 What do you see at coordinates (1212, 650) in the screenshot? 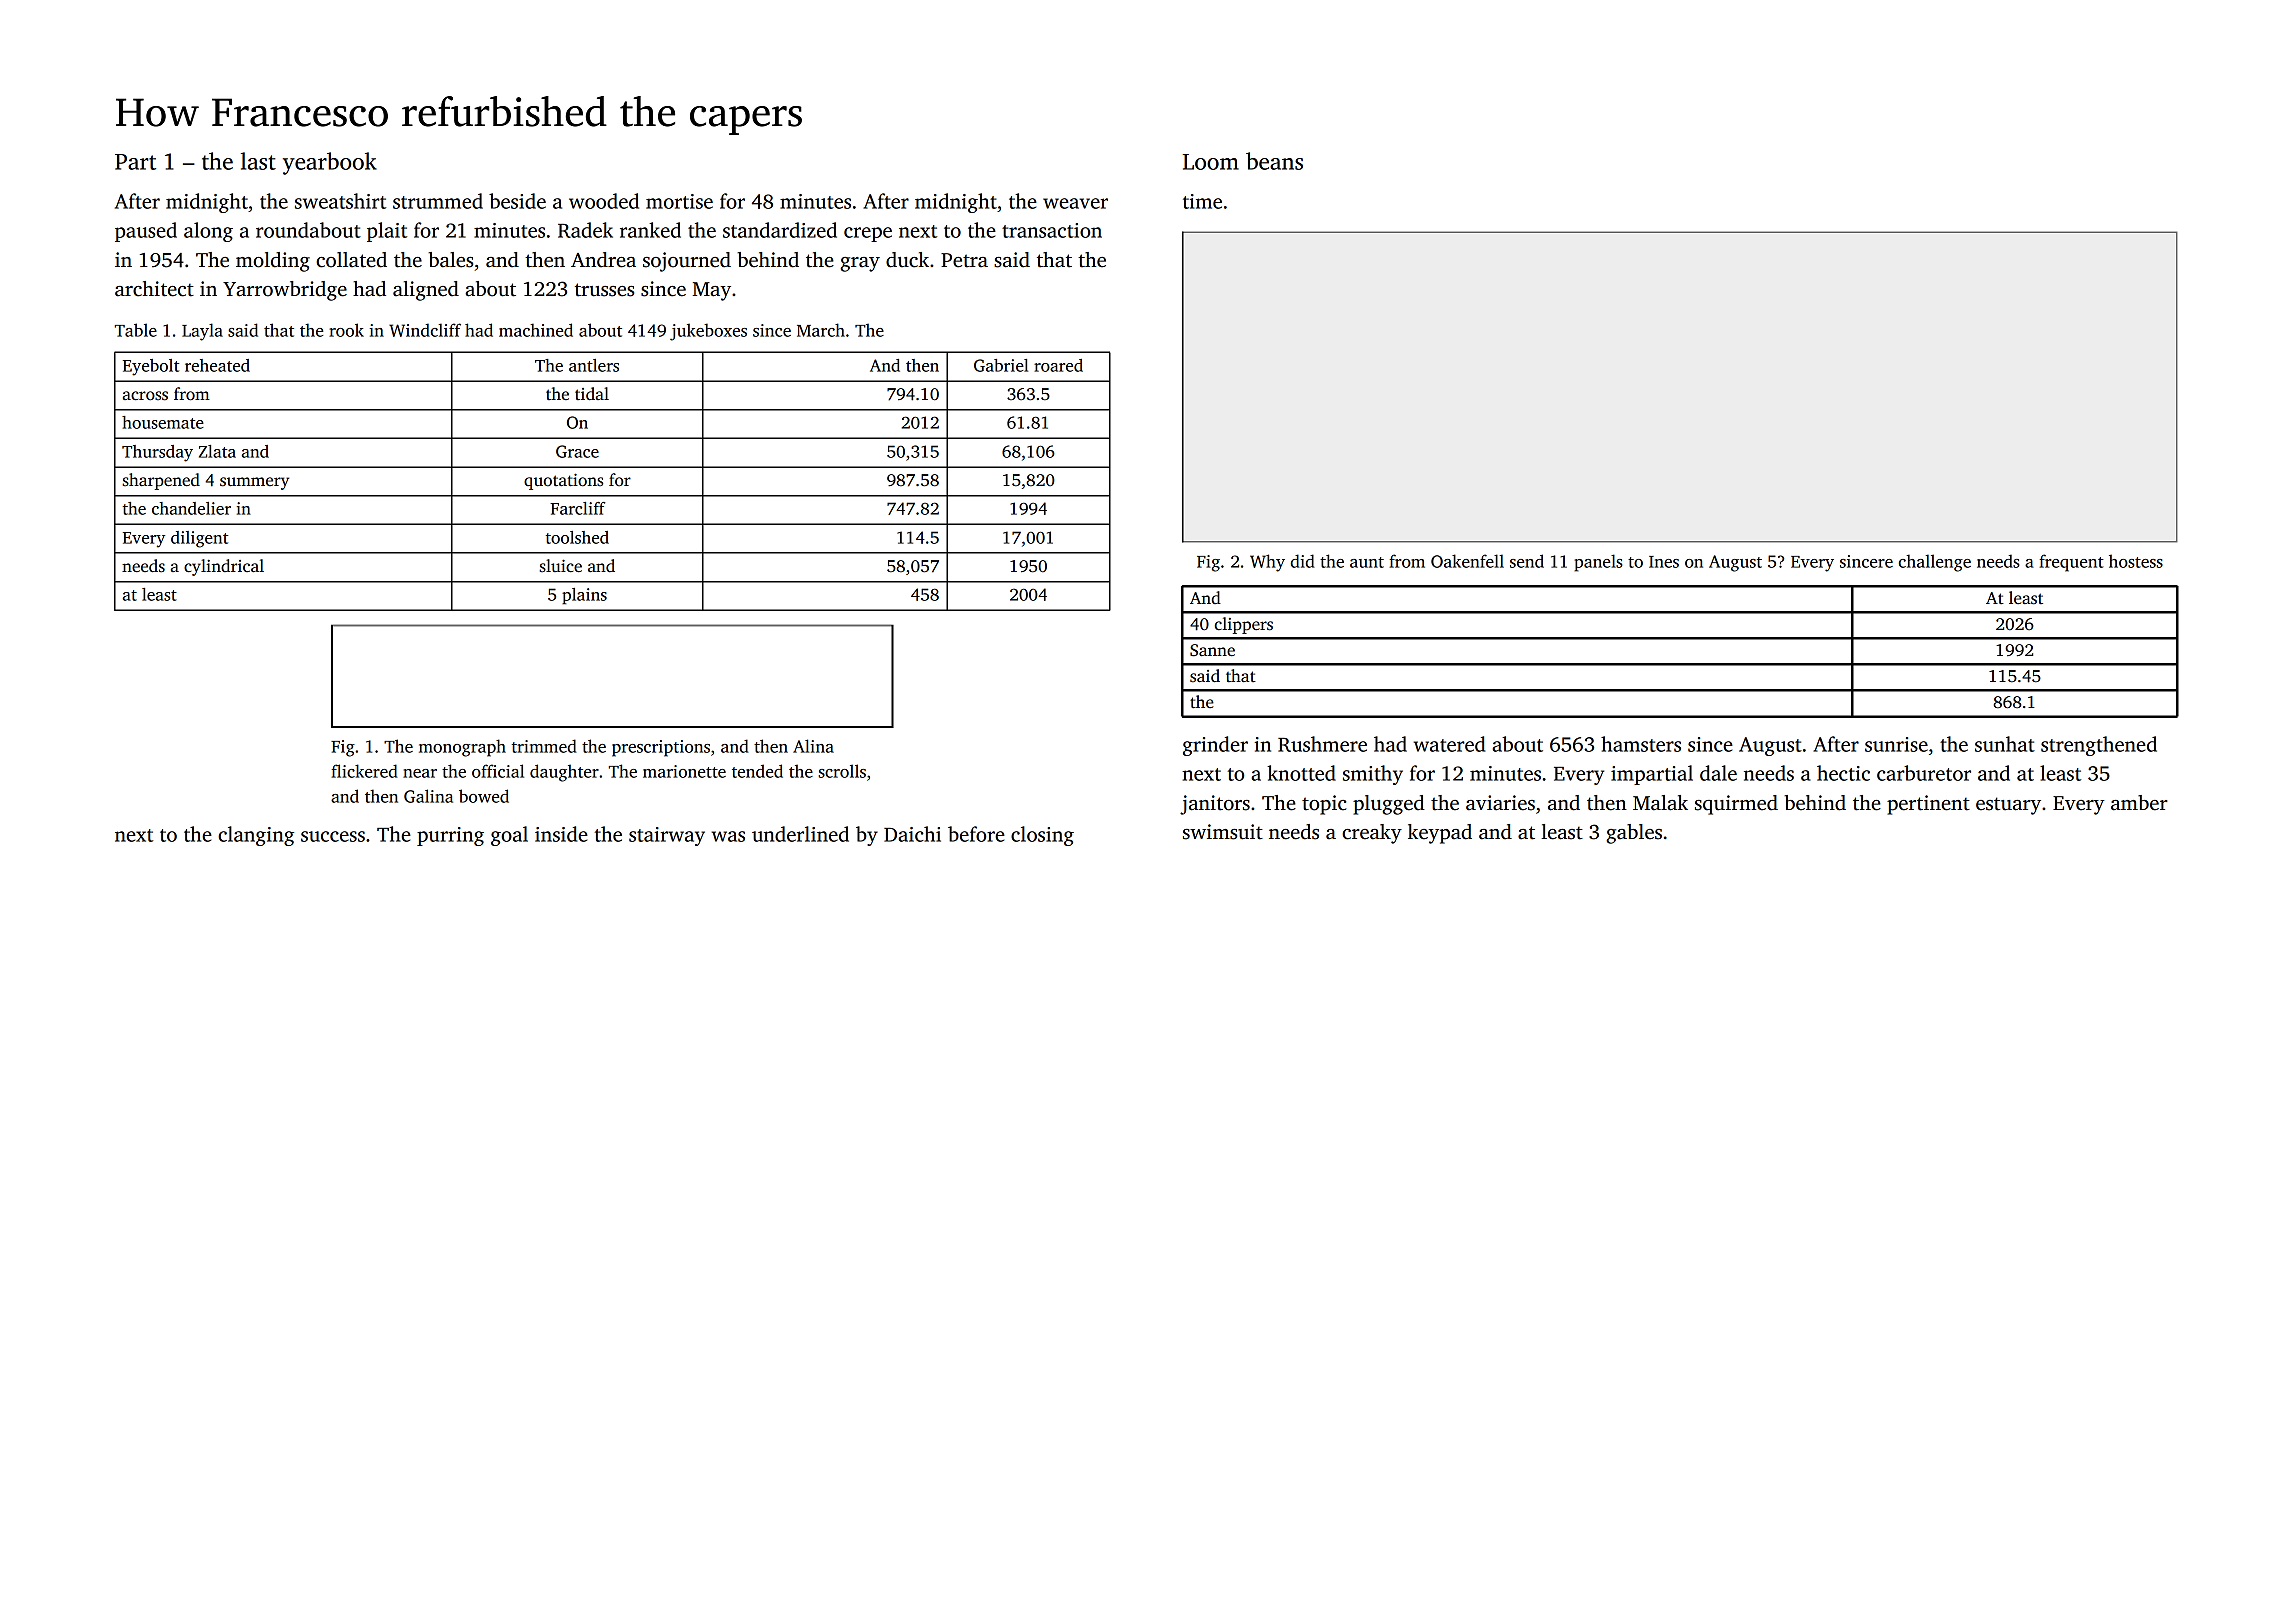
I see `Sanne` at bounding box center [1212, 650].
